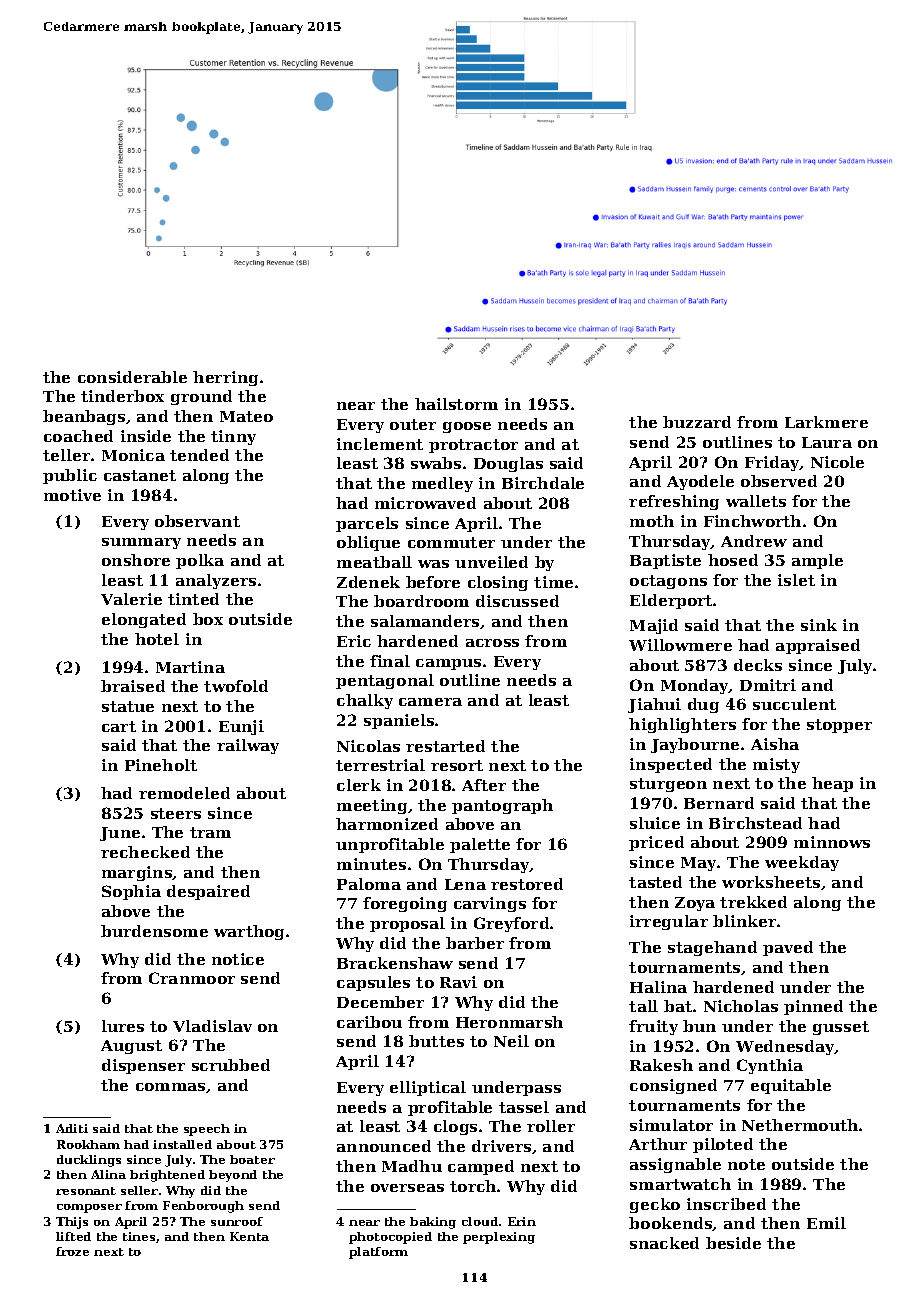 The image size is (924, 1308). What do you see at coordinates (119, 726) in the screenshot?
I see `cart` at bounding box center [119, 726].
